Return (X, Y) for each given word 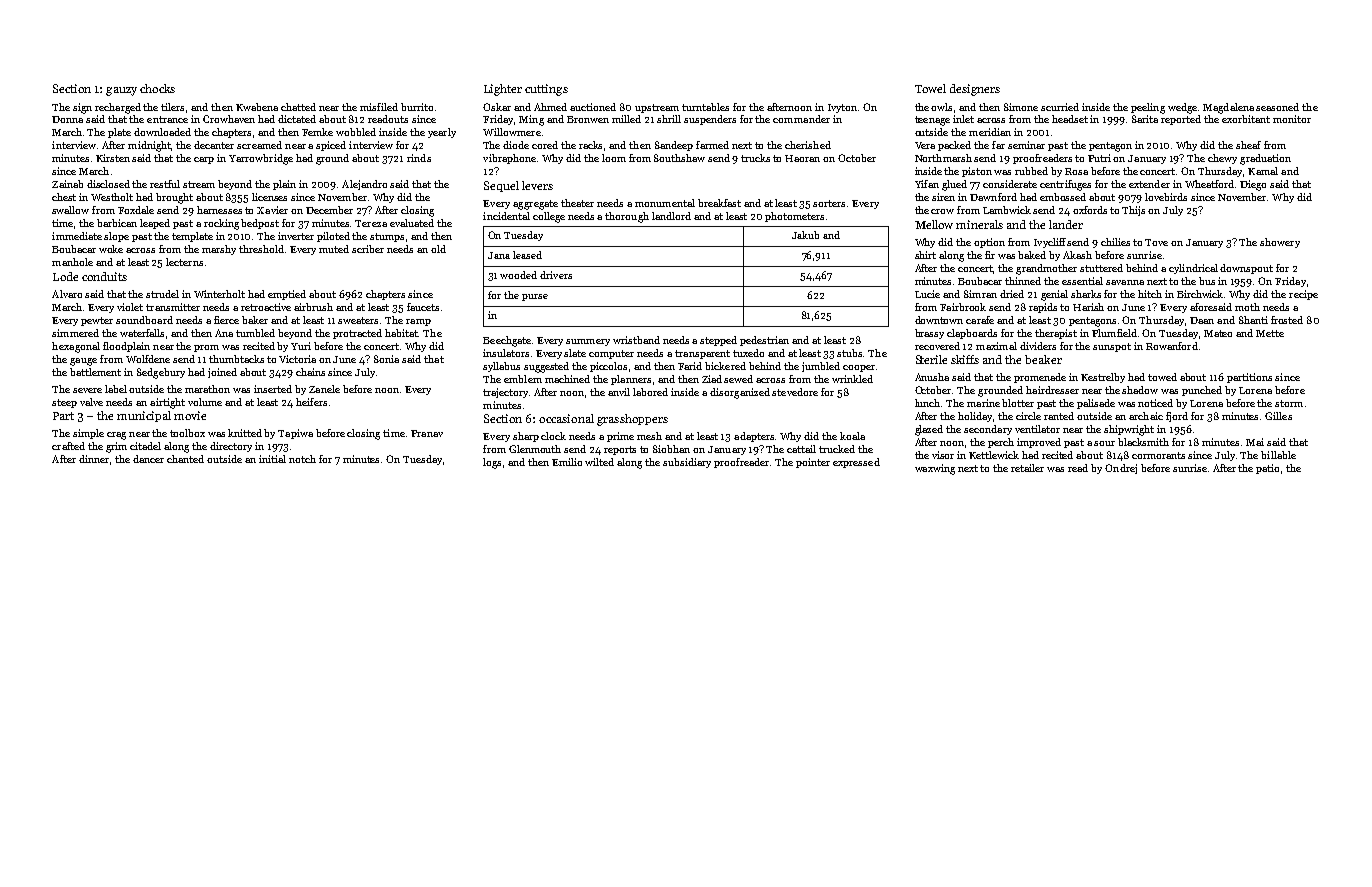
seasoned (1277, 107)
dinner (94, 459)
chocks (157, 88)
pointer (813, 463)
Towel (930, 88)
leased (527, 255)
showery (1280, 243)
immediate (77, 236)
